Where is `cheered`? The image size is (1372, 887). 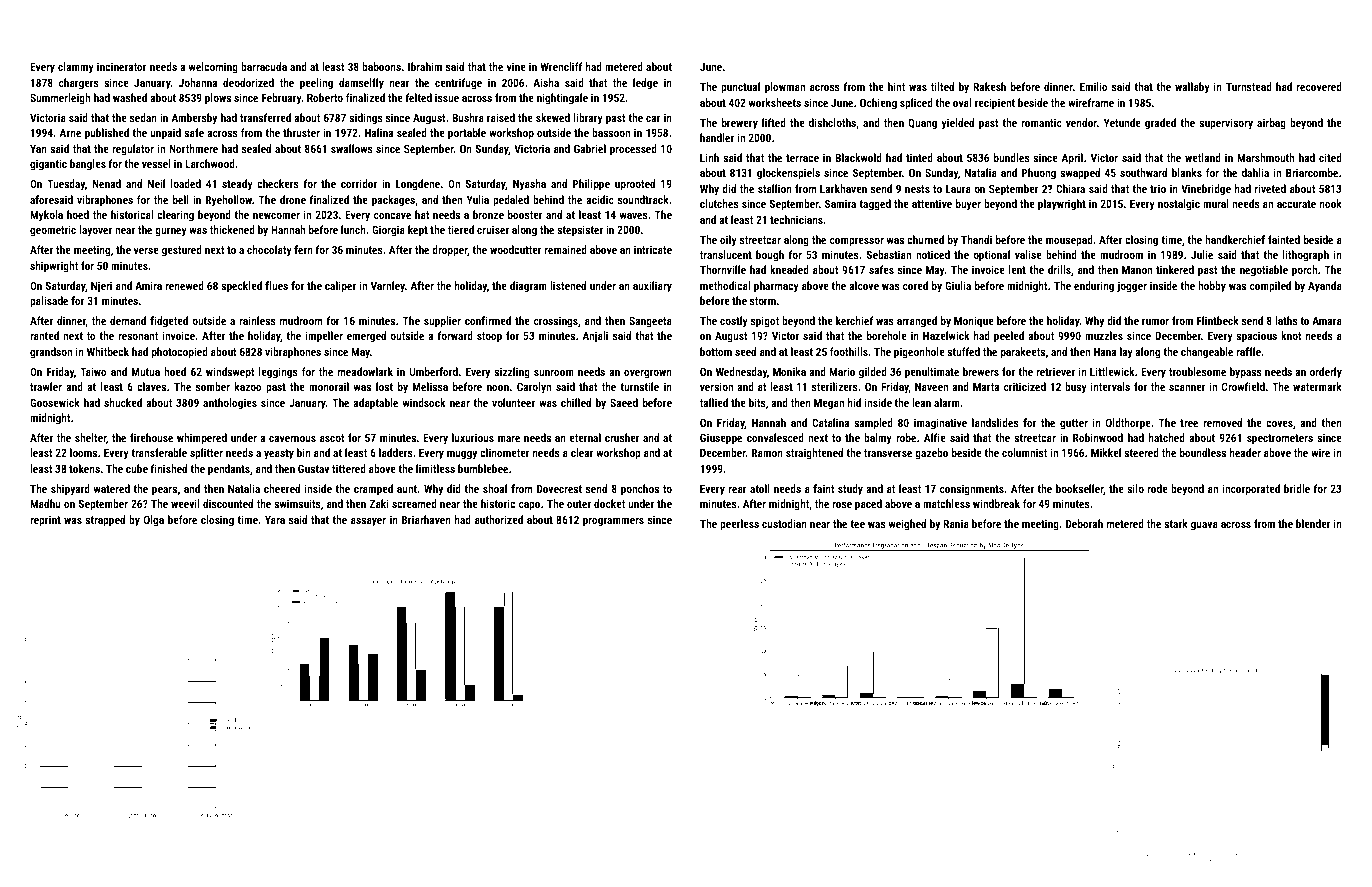
cheered is located at coordinates (282, 488).
